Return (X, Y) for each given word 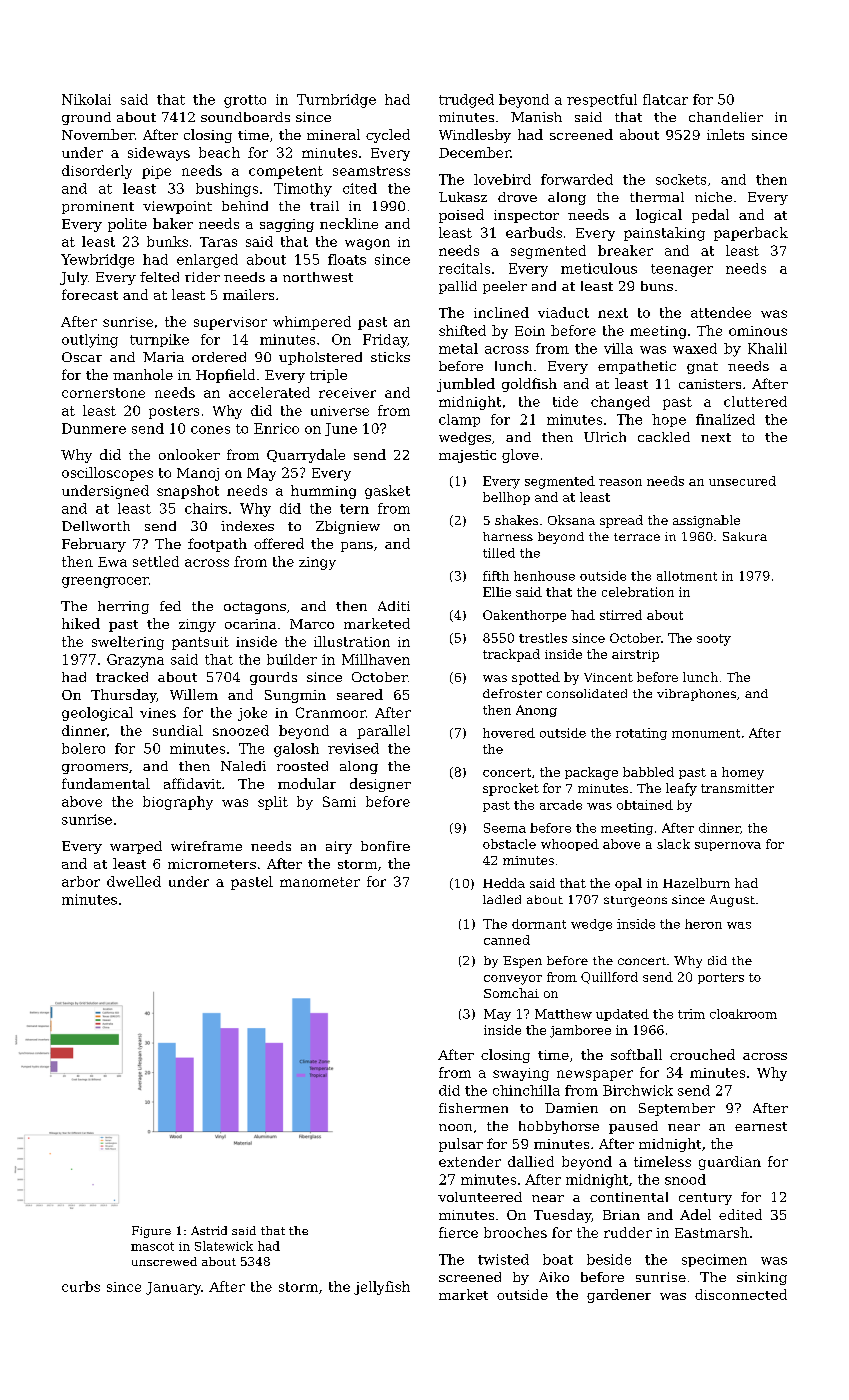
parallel (383, 732)
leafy (681, 789)
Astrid (209, 1230)
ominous (758, 331)
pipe (156, 172)
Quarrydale (306, 456)
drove (517, 197)
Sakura (745, 536)
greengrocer (105, 582)
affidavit (192, 783)
